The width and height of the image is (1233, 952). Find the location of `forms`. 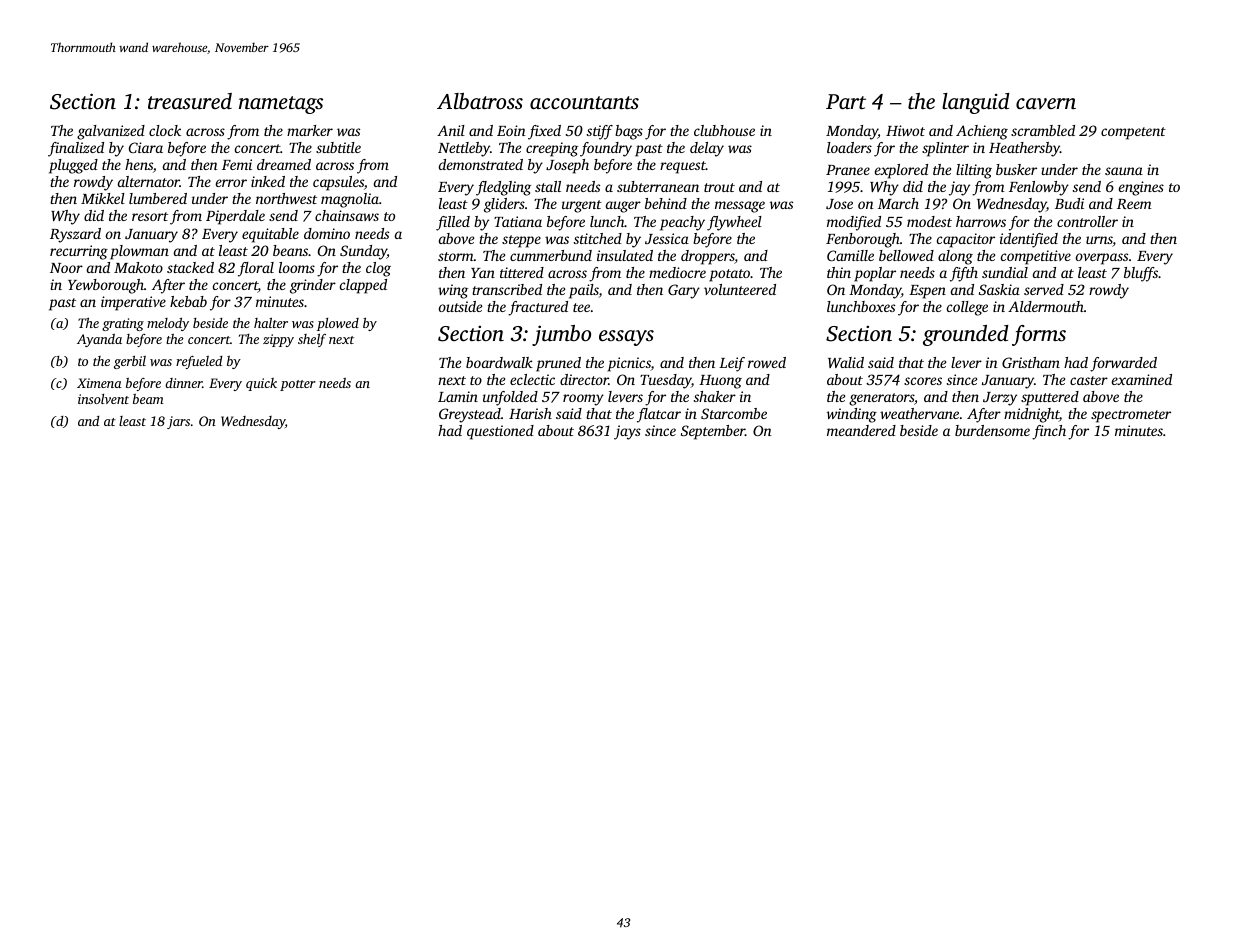

forms is located at coordinates (1039, 335).
